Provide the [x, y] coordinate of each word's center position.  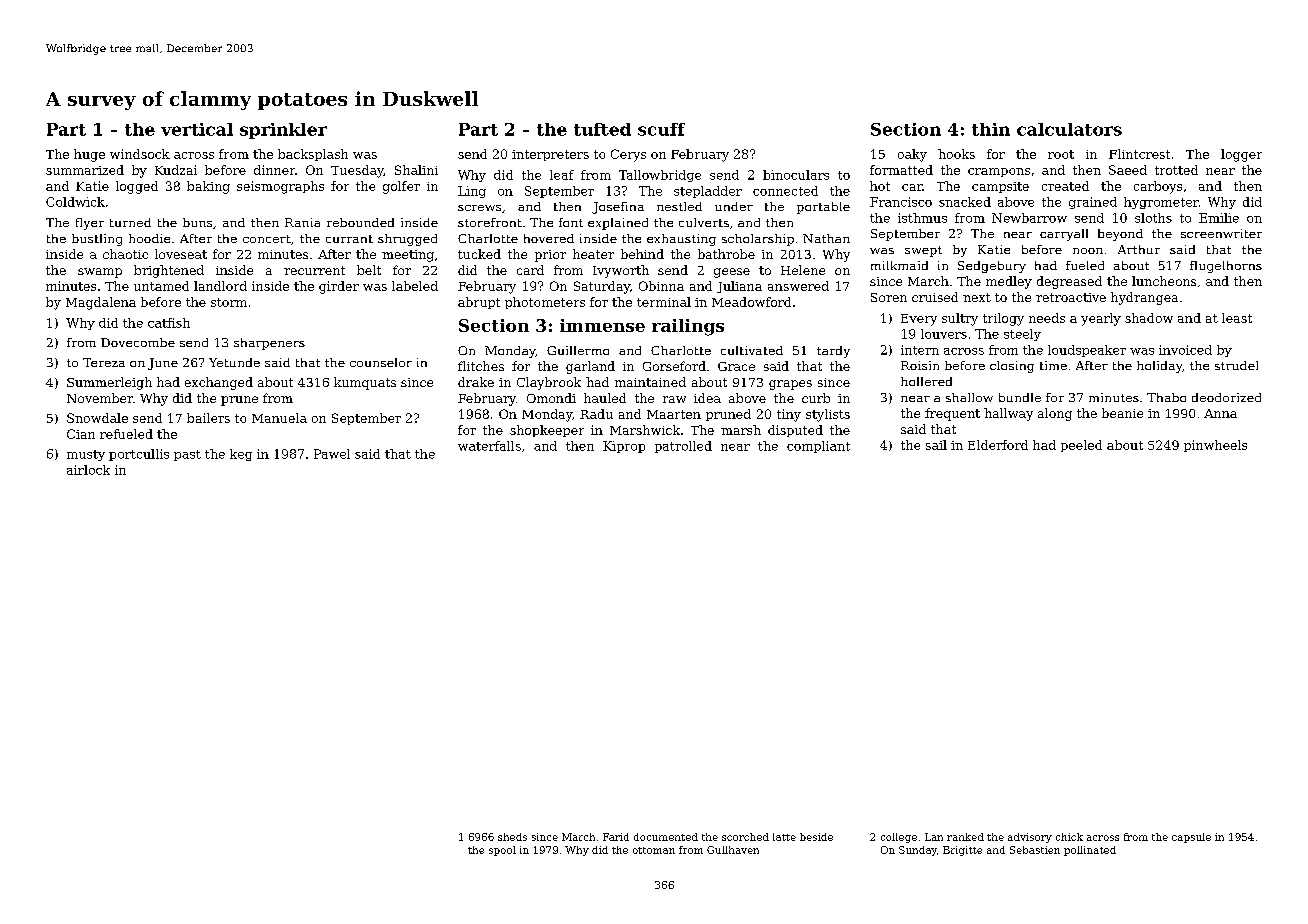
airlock [88, 470]
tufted [602, 129]
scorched [745, 837]
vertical [197, 129]
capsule [1191, 838]
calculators [1069, 129]
